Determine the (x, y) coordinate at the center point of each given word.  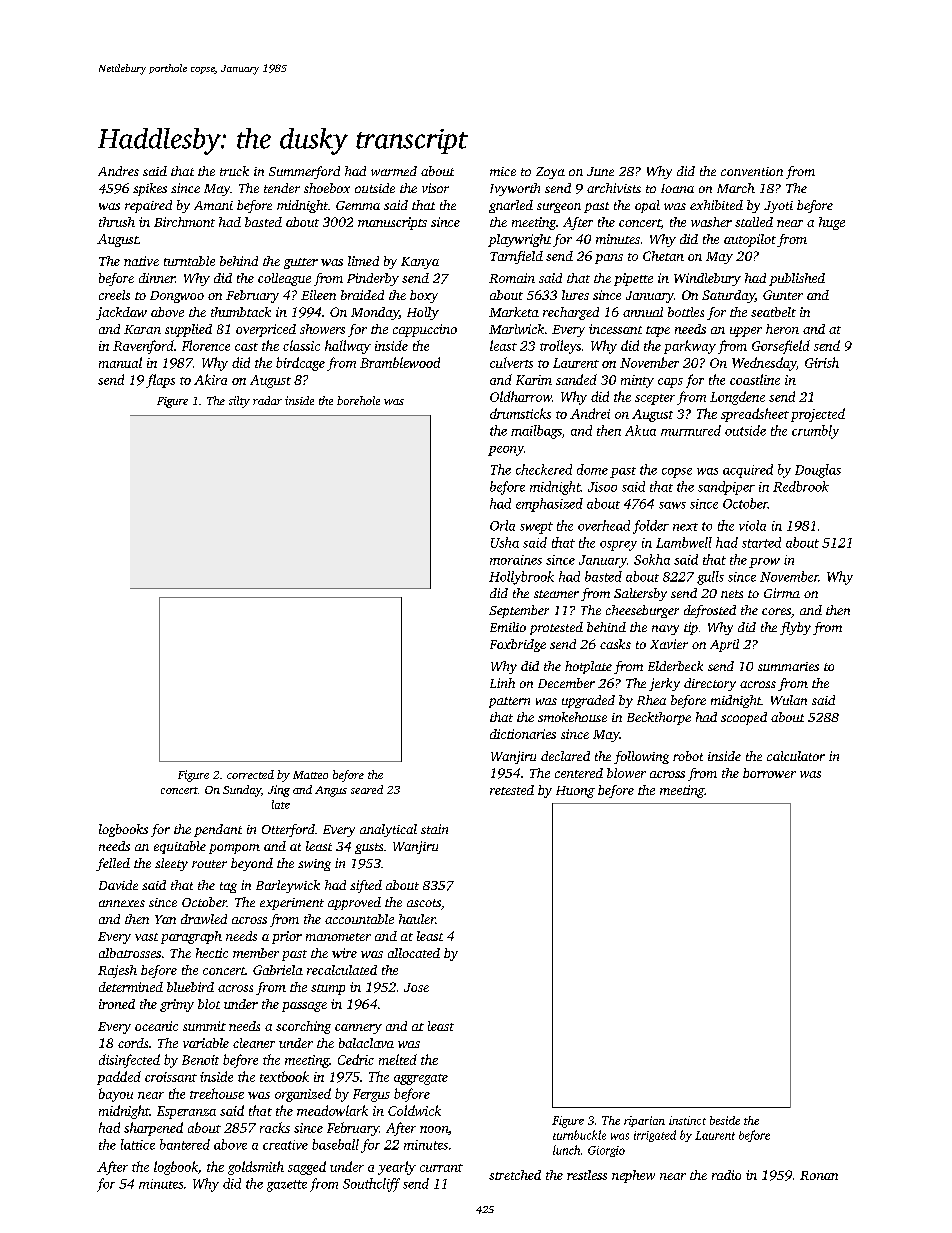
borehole (358, 400)
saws (672, 505)
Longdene (737, 398)
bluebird (190, 987)
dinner (157, 278)
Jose (416, 987)
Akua (640, 430)
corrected (250, 774)
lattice (138, 1144)
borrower (769, 773)
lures (575, 295)
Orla (502, 525)
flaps (160, 381)
